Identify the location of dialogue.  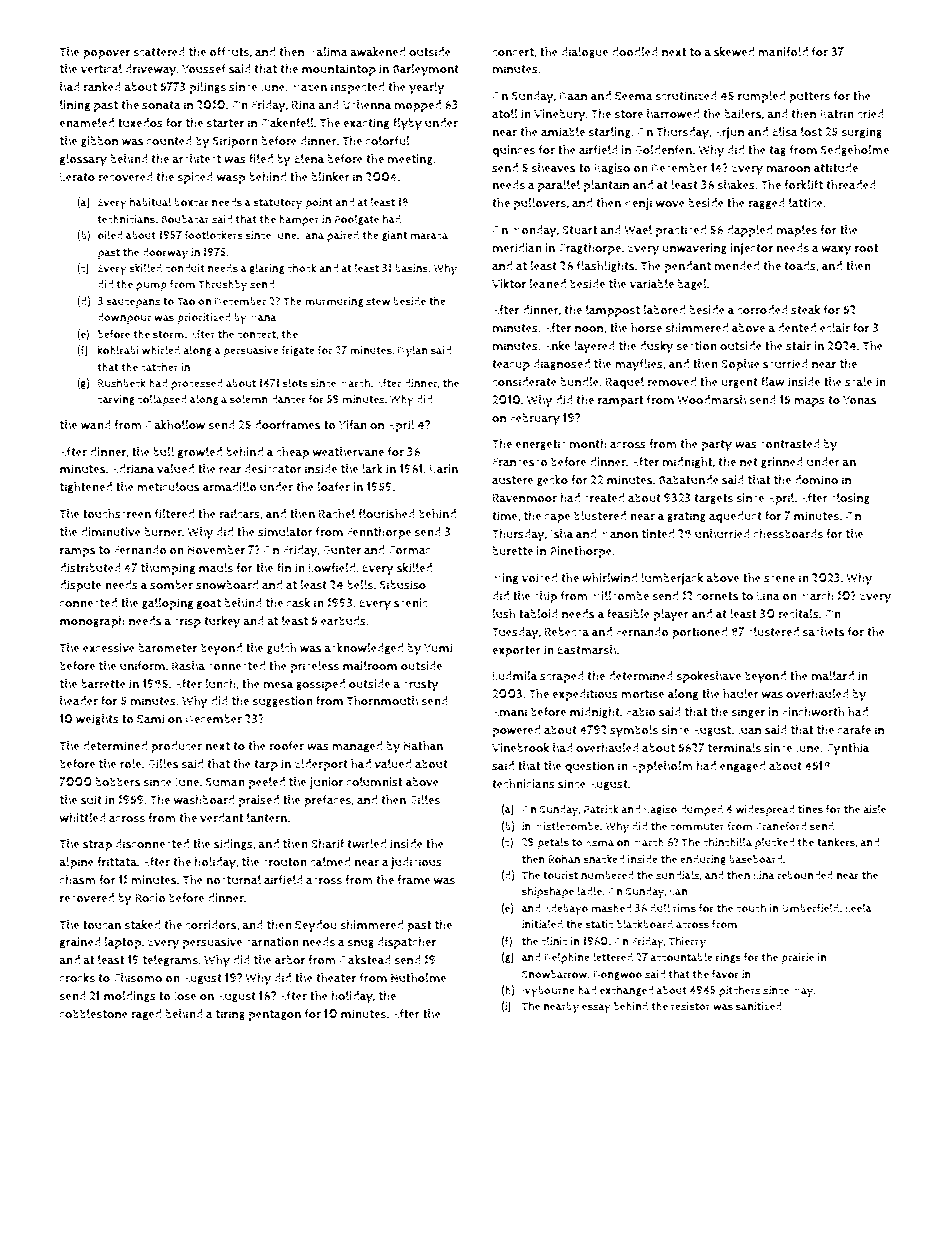
(585, 53).
